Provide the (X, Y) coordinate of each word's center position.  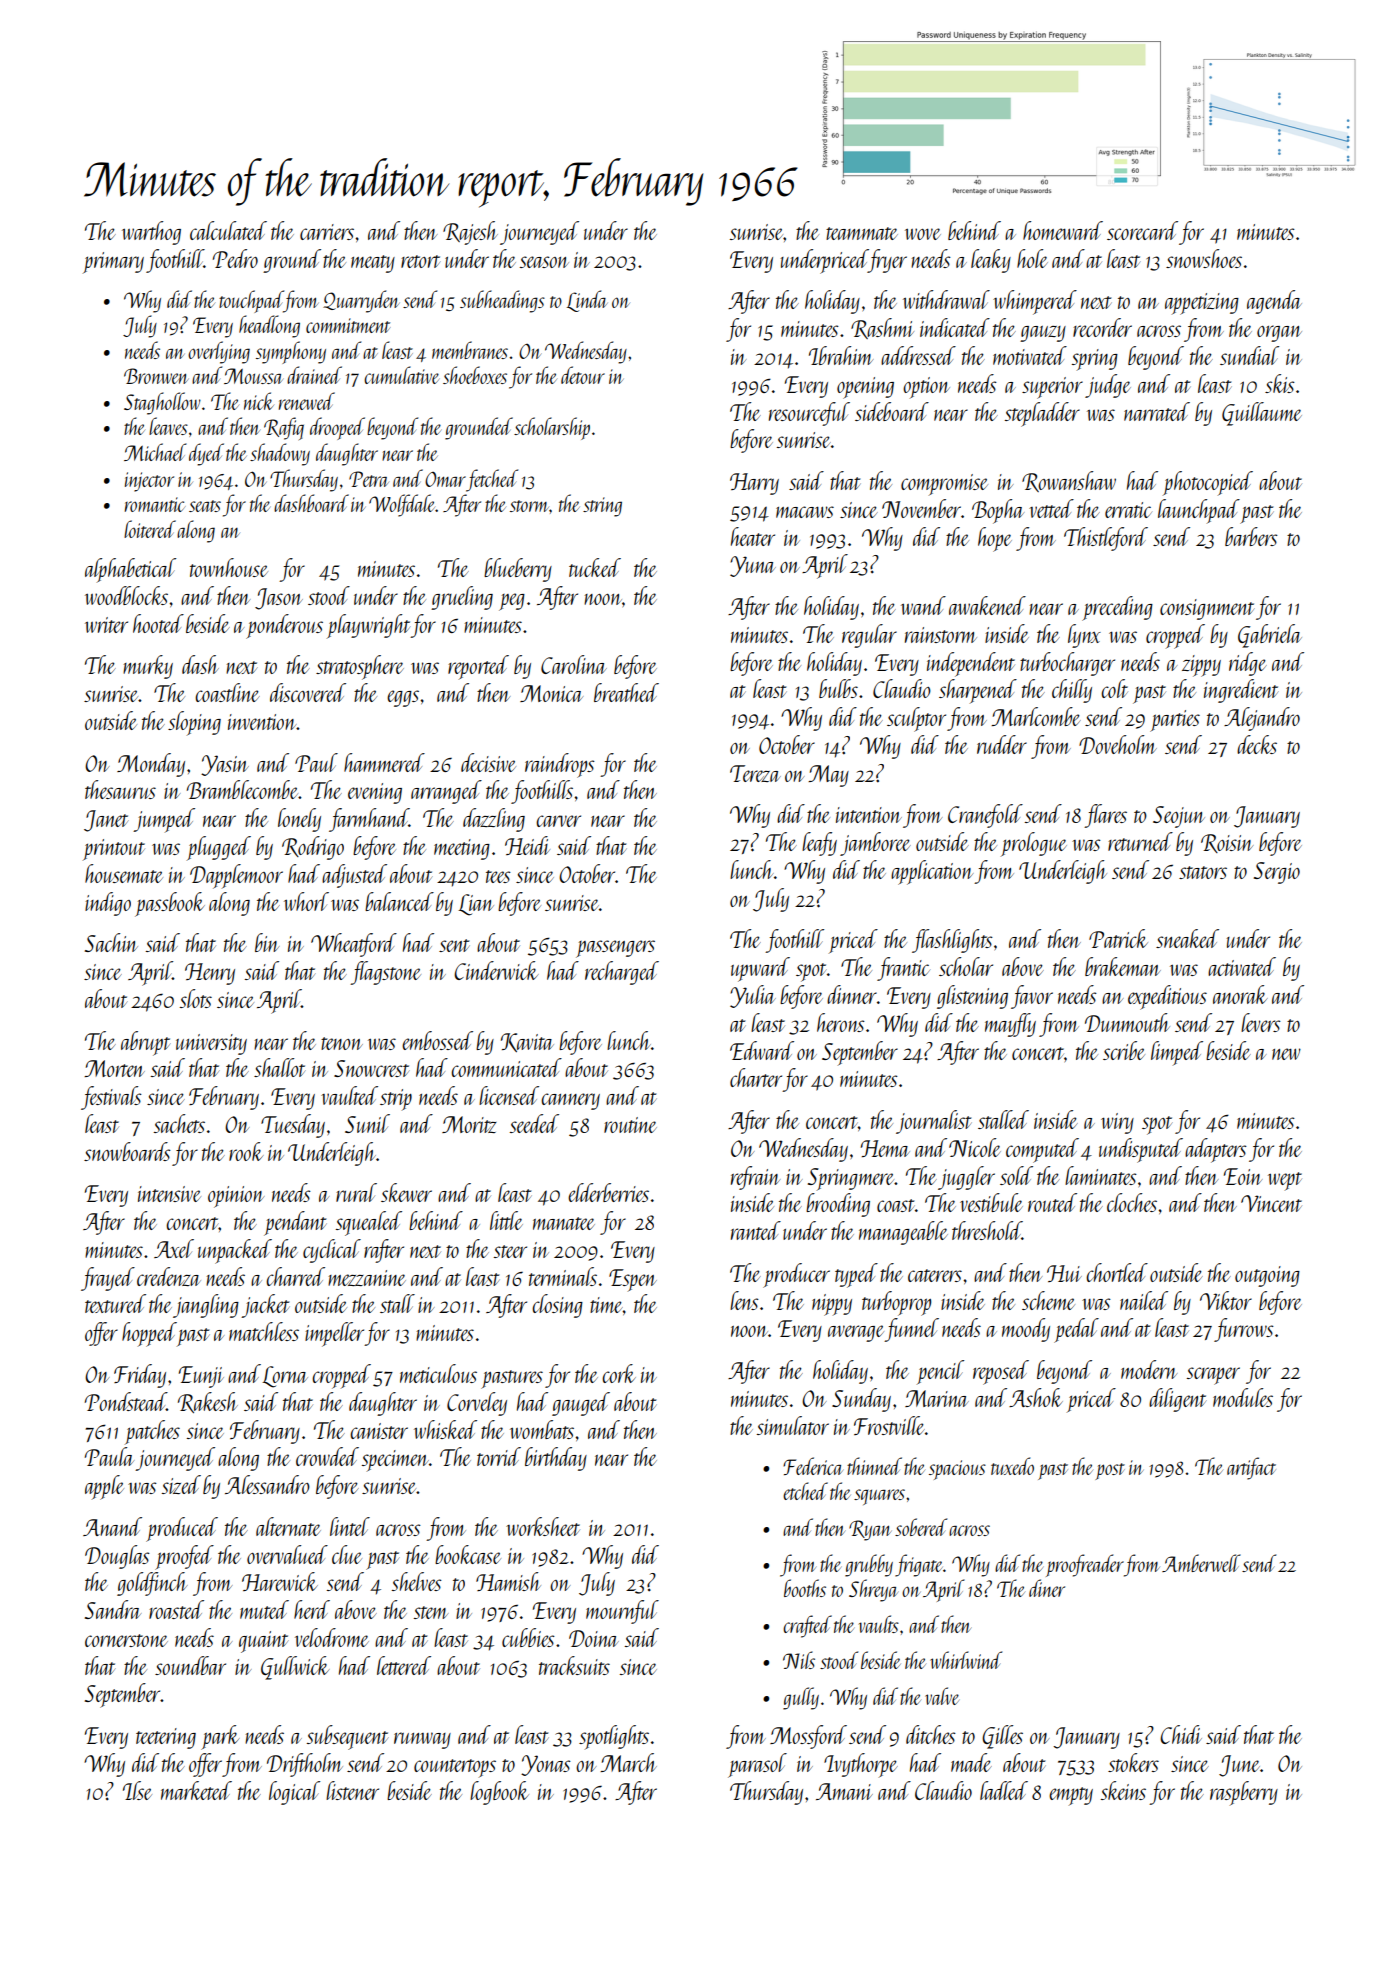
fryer (887, 261)
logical (294, 1793)
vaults (879, 1624)
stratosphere (360, 667)
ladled (1004, 1790)
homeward (1063, 230)
